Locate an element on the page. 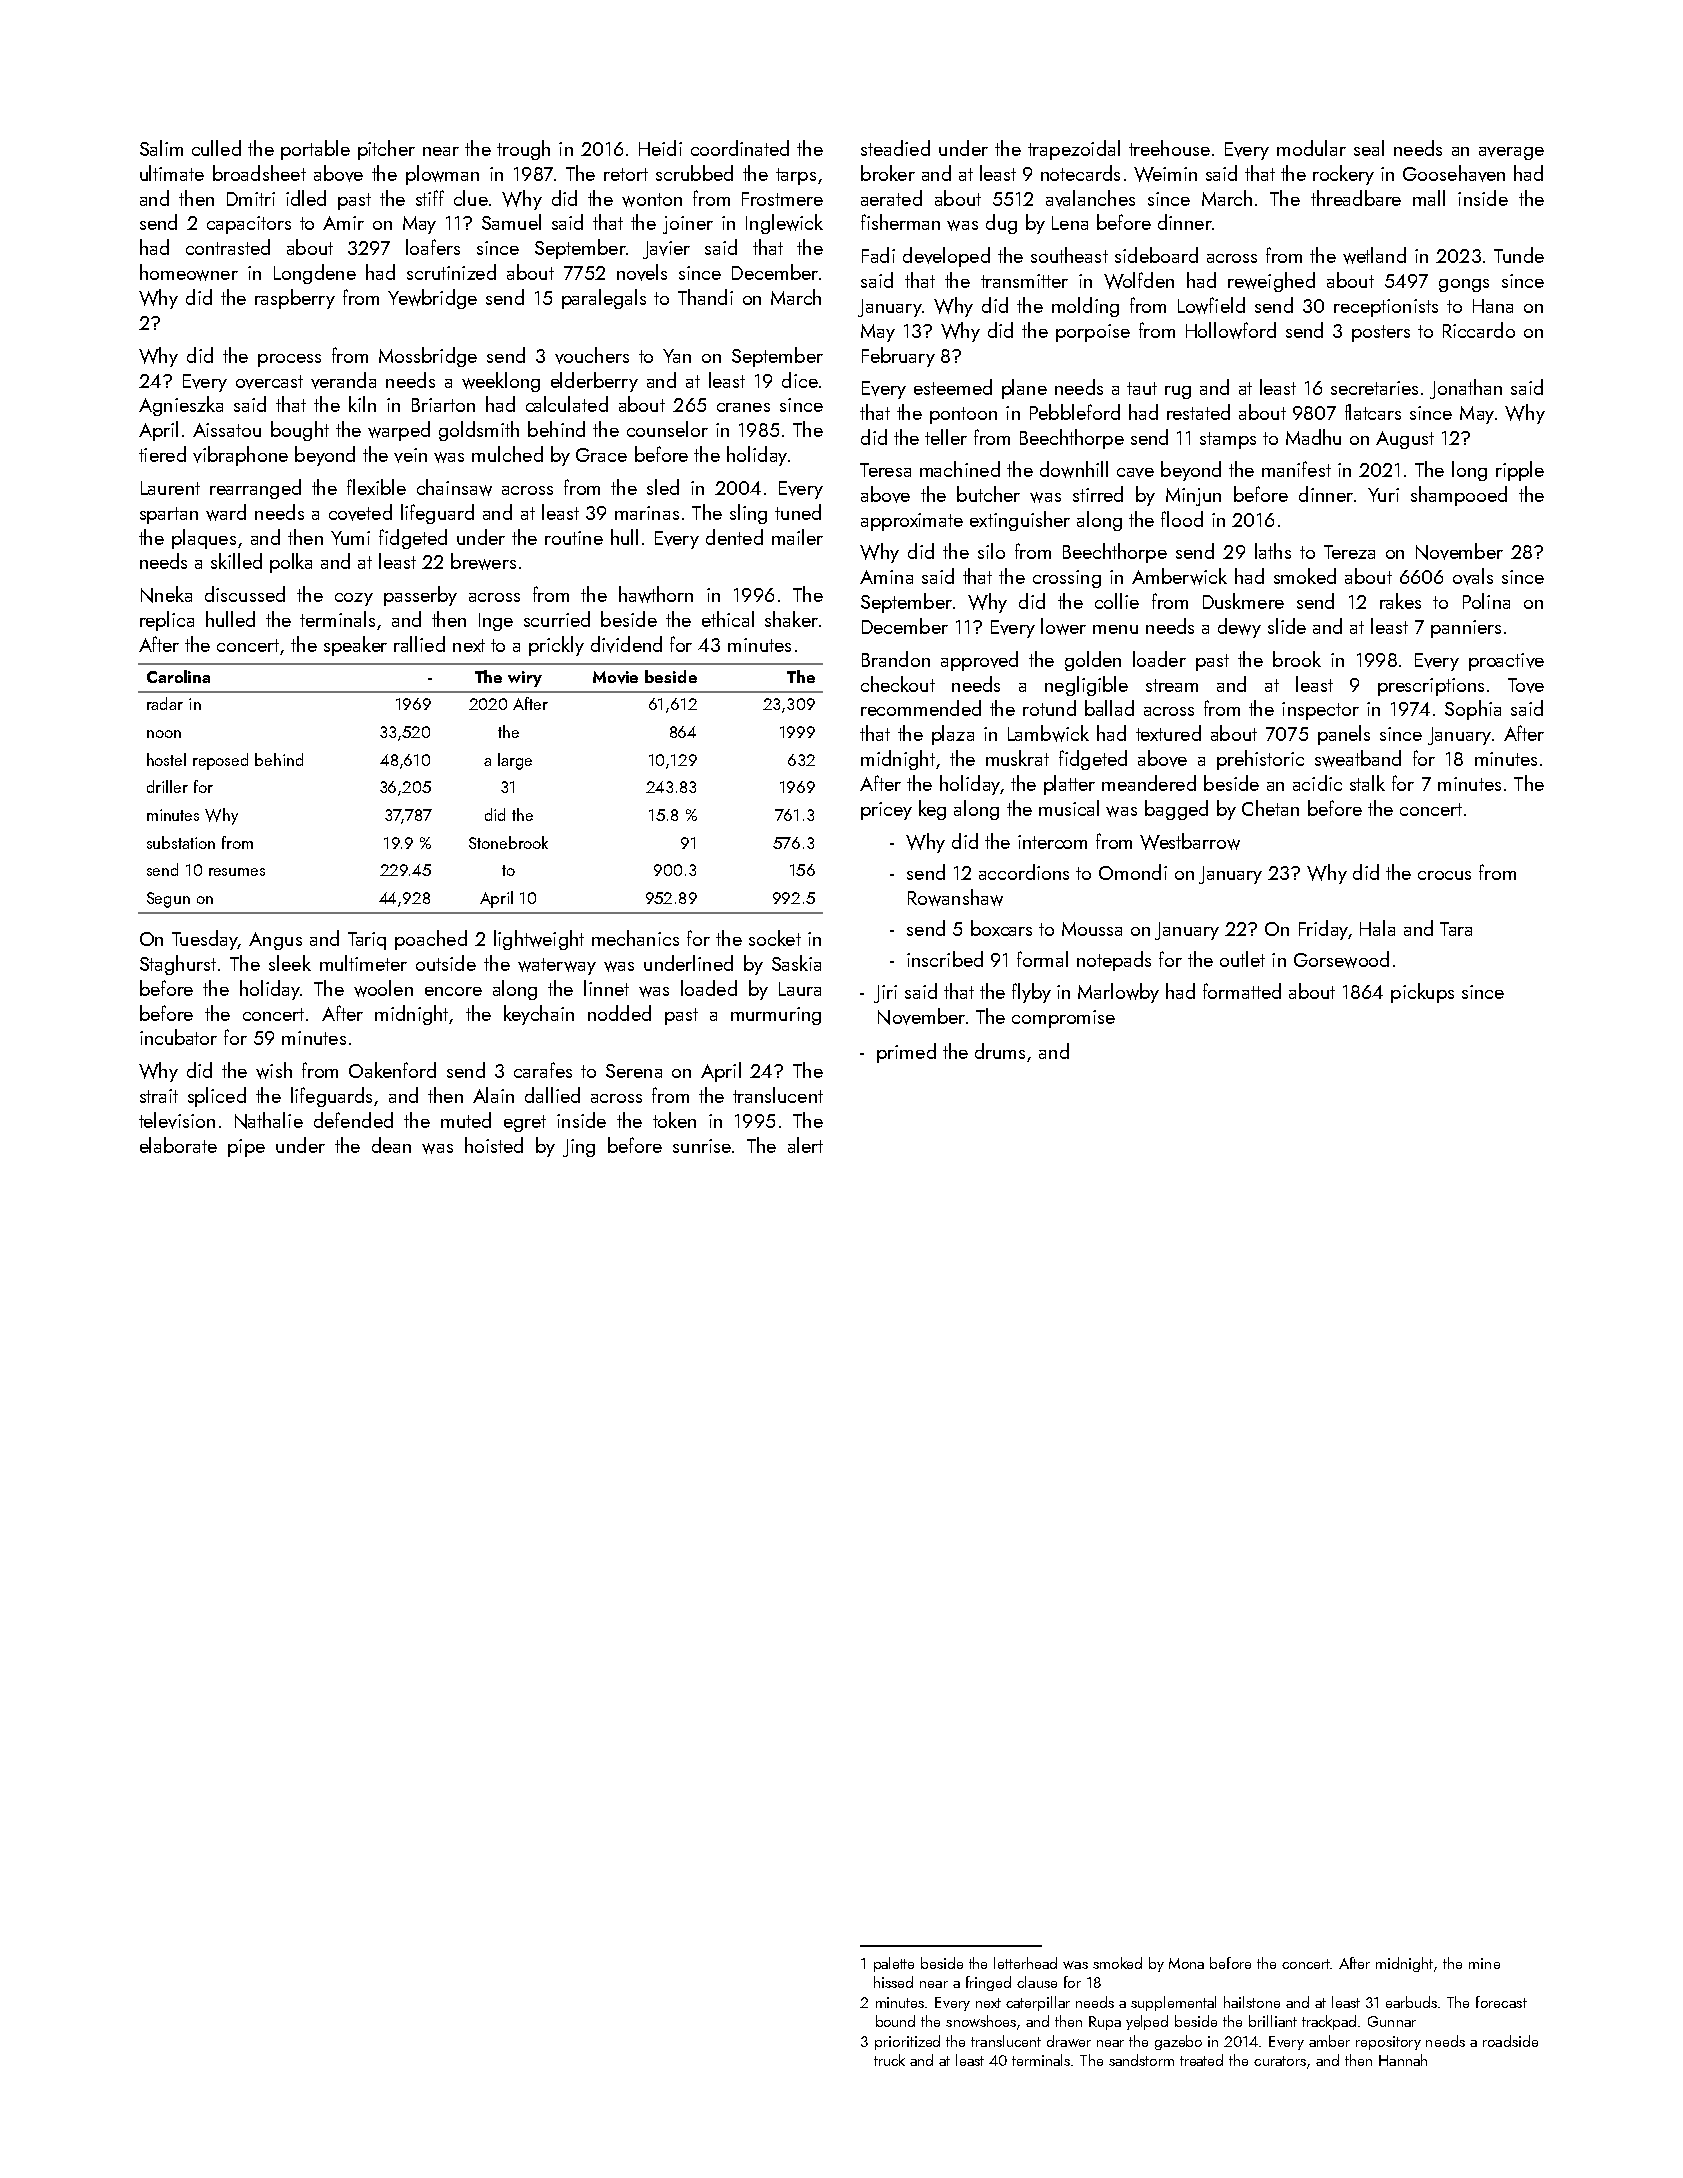 Image resolution: width=1683 pixels, height=2178 pixels. truck is located at coordinates (889, 2060).
